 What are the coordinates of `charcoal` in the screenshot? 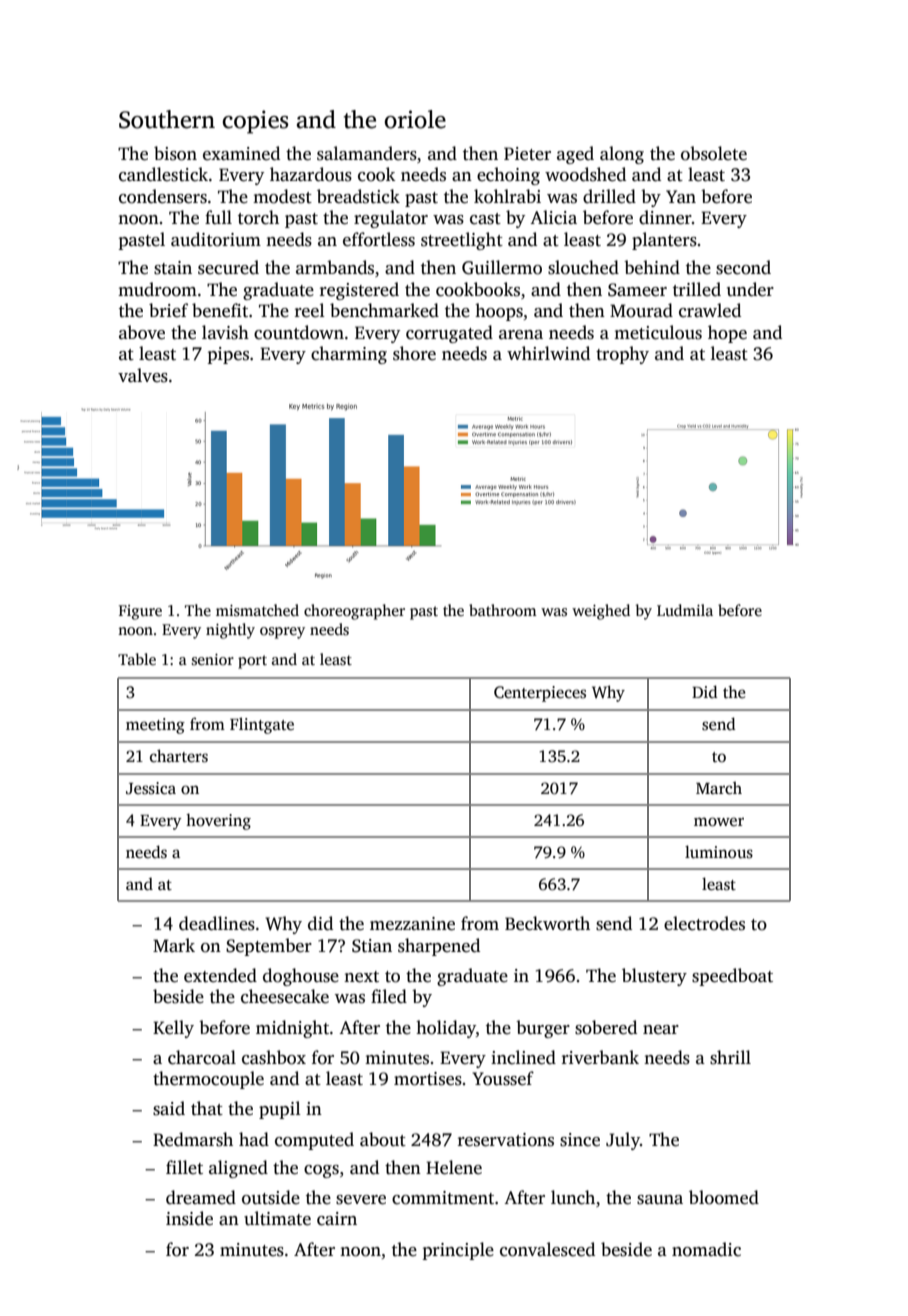 It's located at (202, 1057).
